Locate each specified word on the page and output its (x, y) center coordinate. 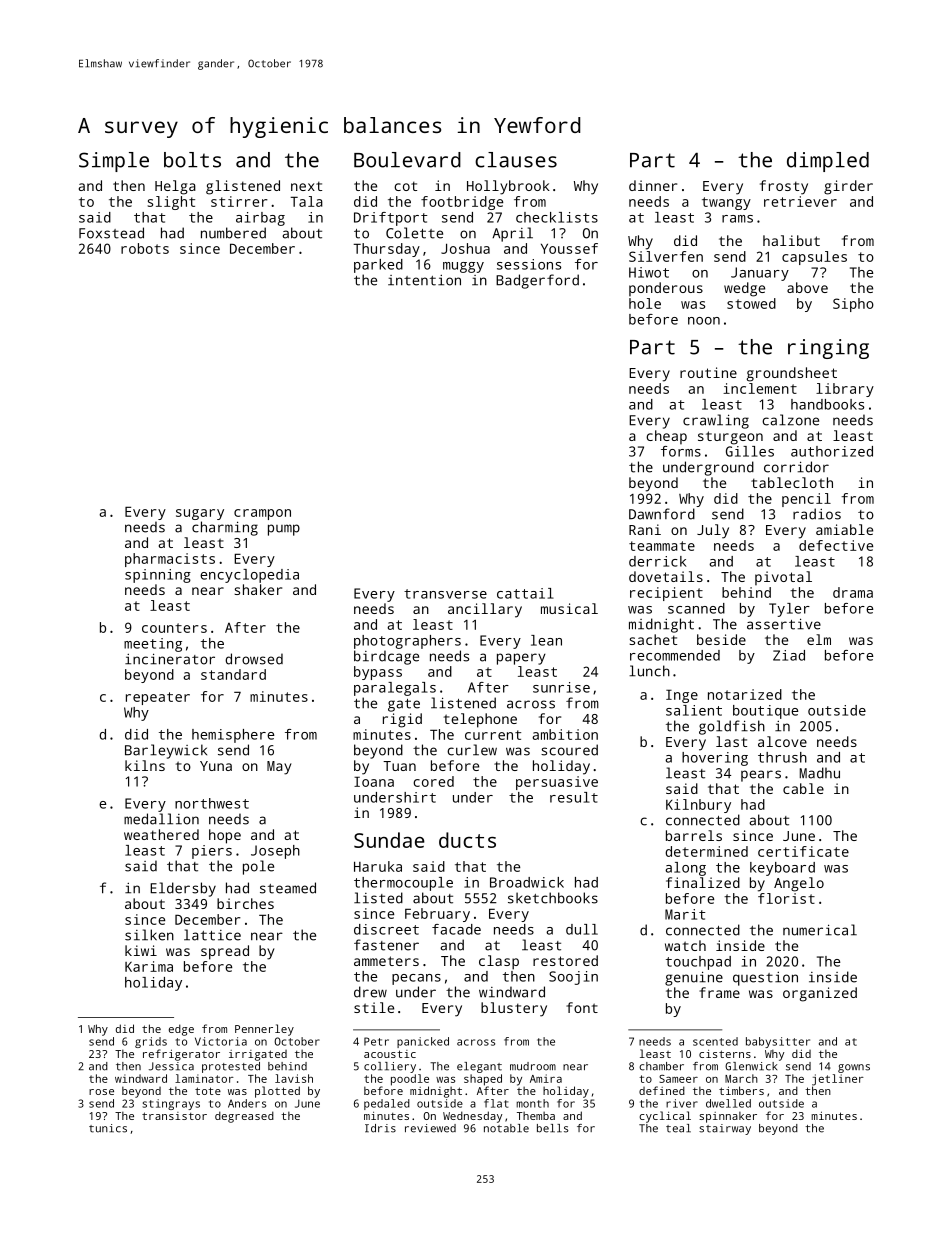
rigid (402, 720)
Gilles (750, 451)
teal (678, 1128)
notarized (745, 694)
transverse (445, 594)
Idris (380, 1128)
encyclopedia (249, 576)
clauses (516, 160)
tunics (108, 1128)
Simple (114, 162)
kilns (145, 765)
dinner (653, 185)
